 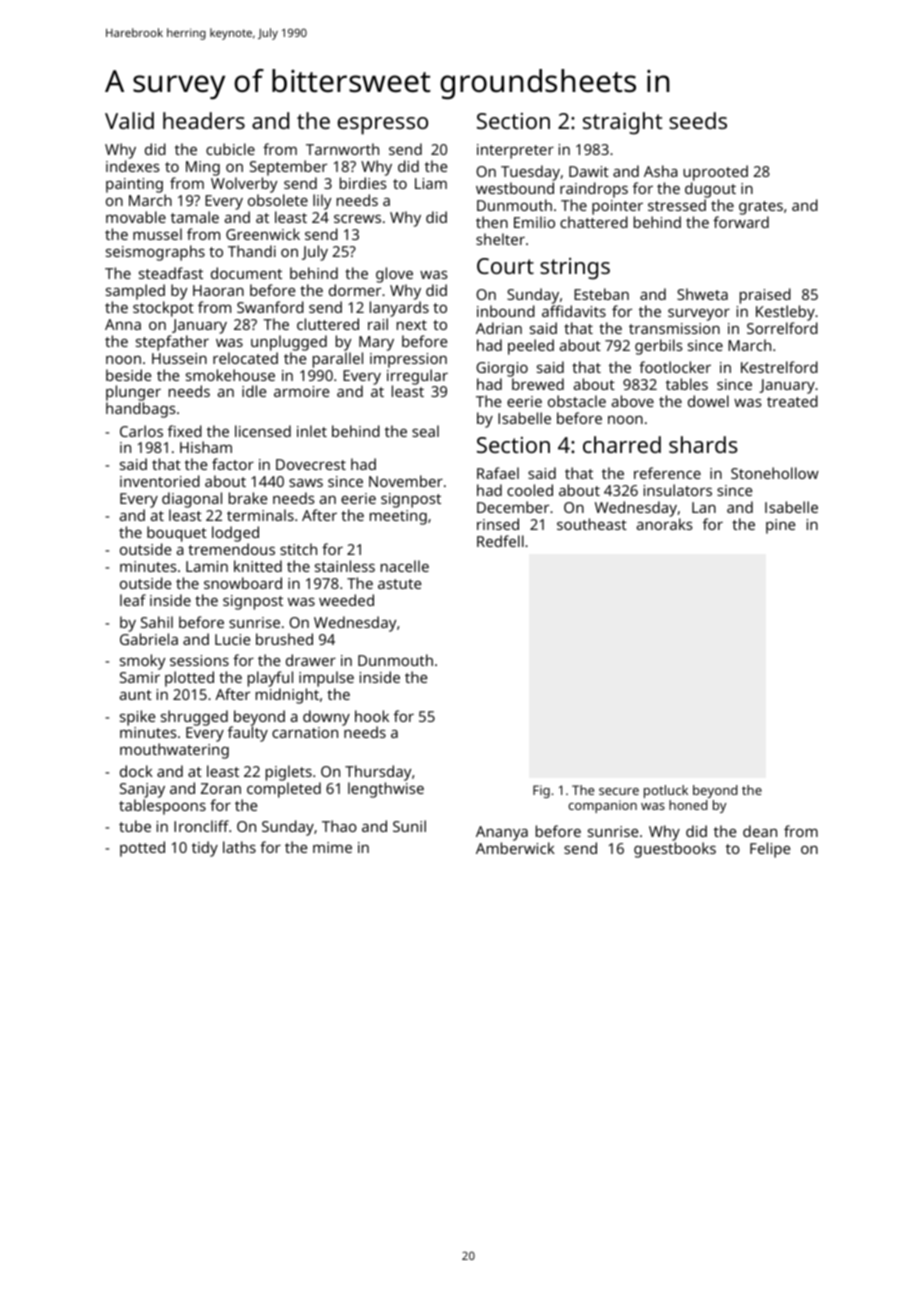 I want to click on Amberwick, so click(x=515, y=848).
